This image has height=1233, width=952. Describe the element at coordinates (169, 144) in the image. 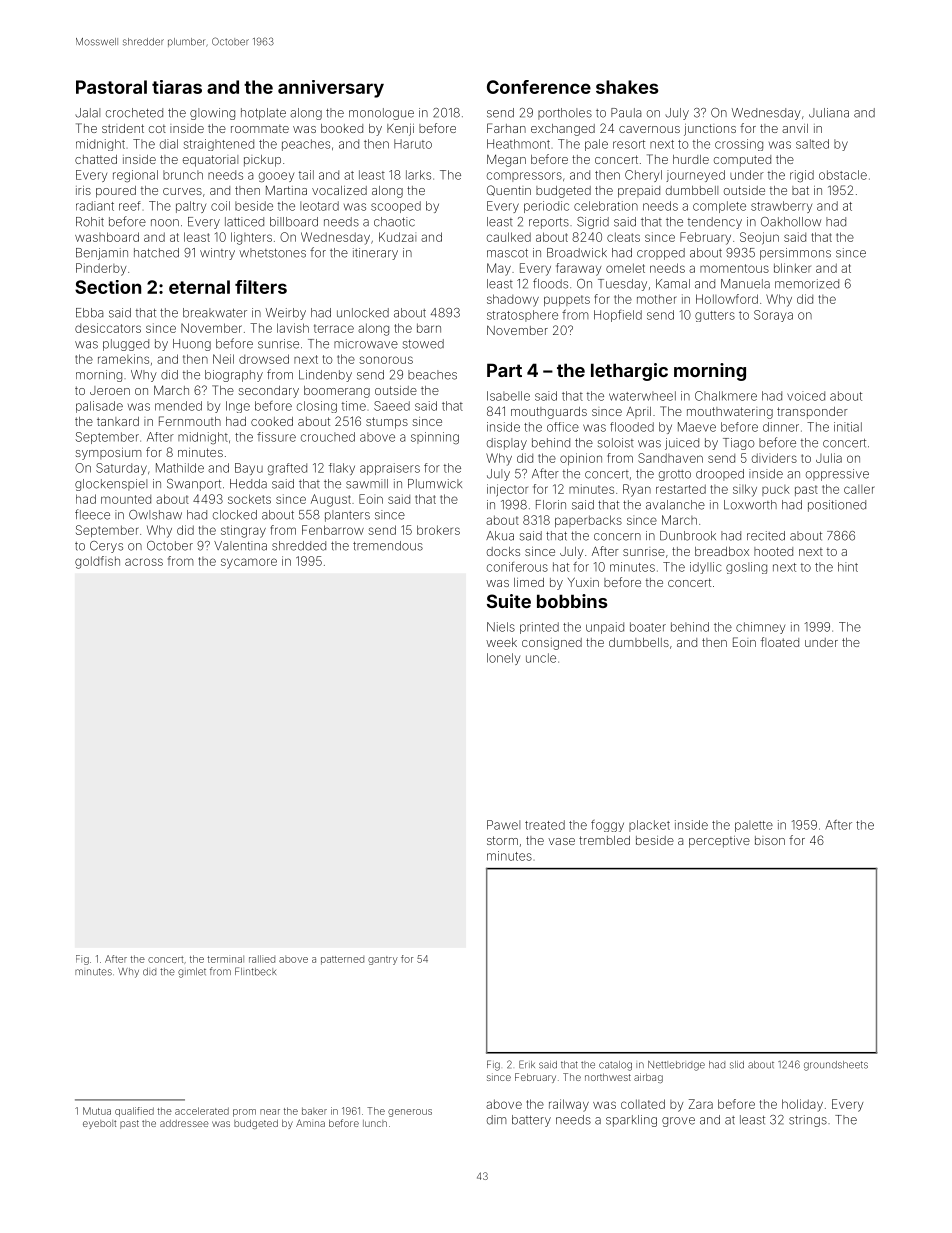

I see `dial` at that location.
